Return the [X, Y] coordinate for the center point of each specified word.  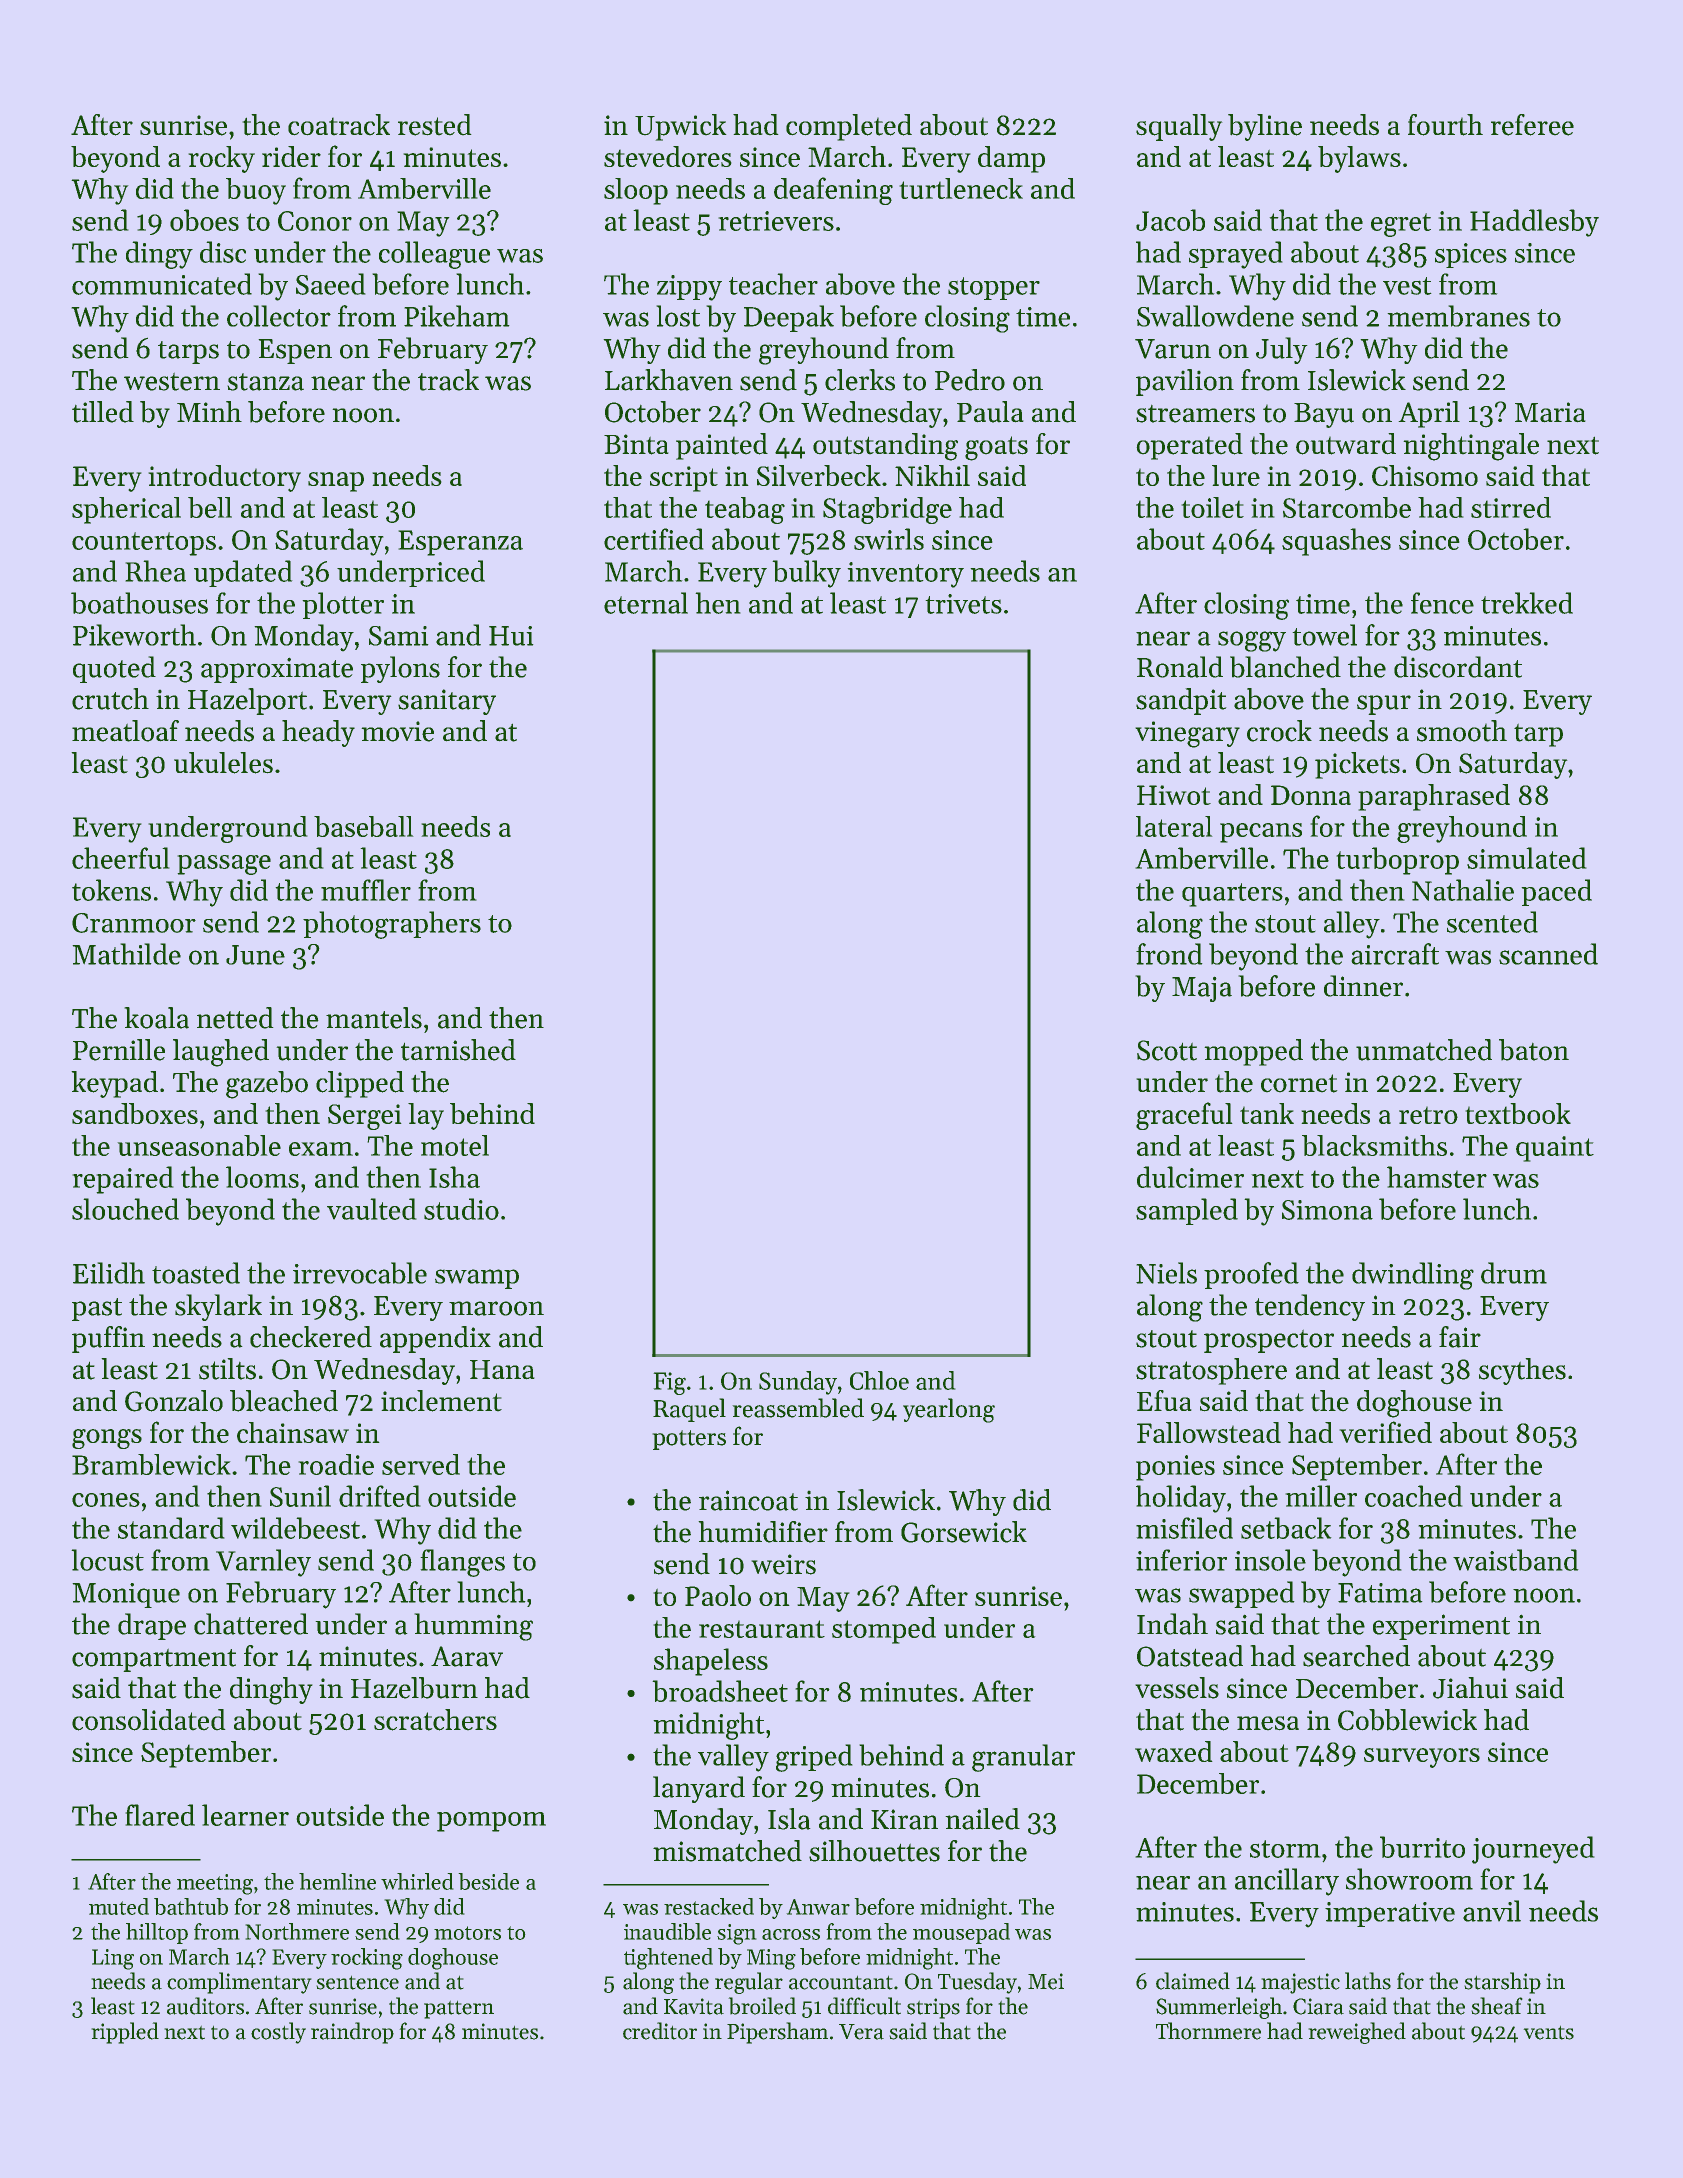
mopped [1253, 1052]
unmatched [1424, 1050]
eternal [646, 603]
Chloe [879, 1380]
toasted [196, 1273]
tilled [103, 412]
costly [278, 2033]
